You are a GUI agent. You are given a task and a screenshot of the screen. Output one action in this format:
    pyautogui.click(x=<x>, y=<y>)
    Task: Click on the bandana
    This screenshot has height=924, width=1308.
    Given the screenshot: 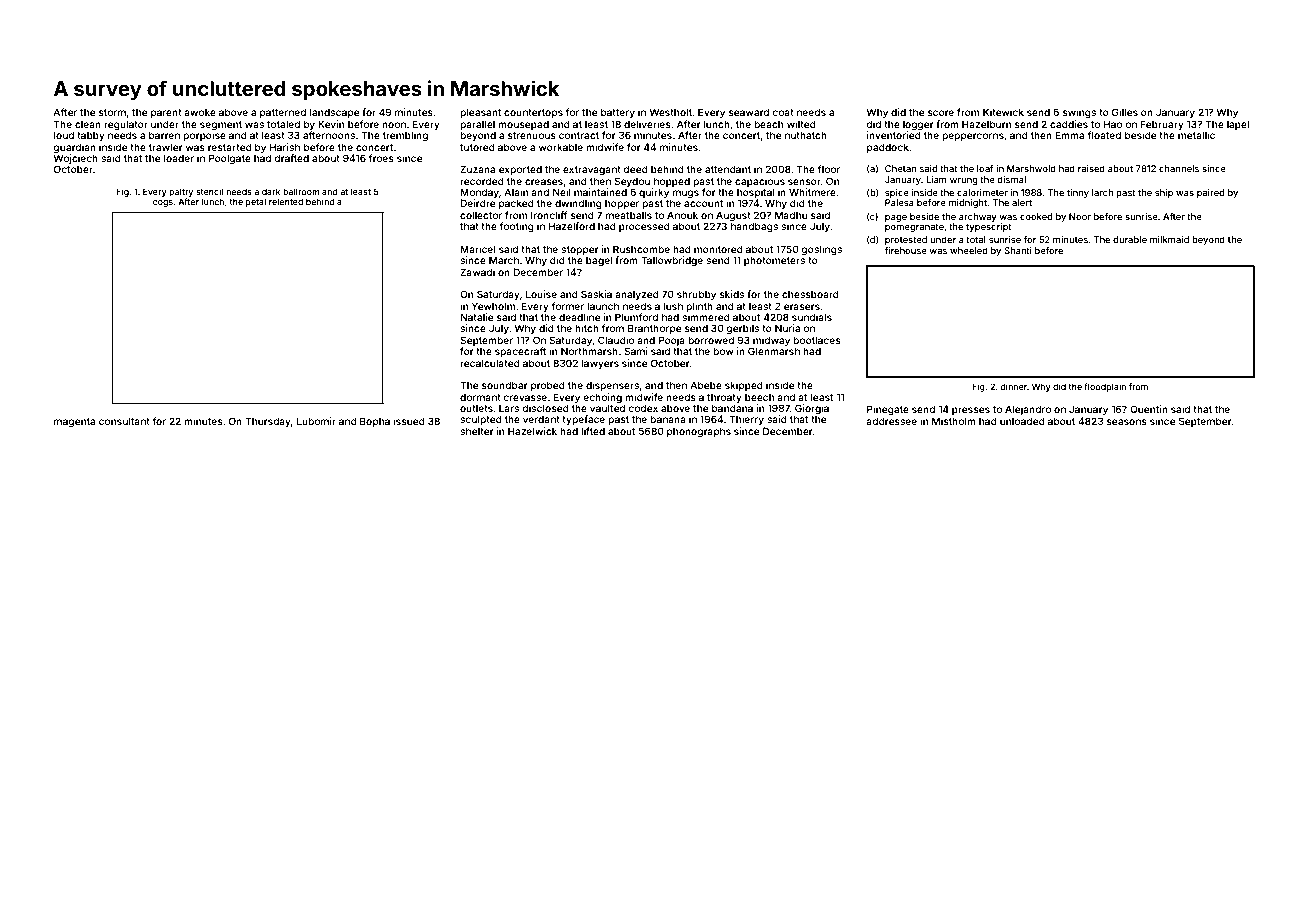 What is the action you would take?
    pyautogui.click(x=732, y=408)
